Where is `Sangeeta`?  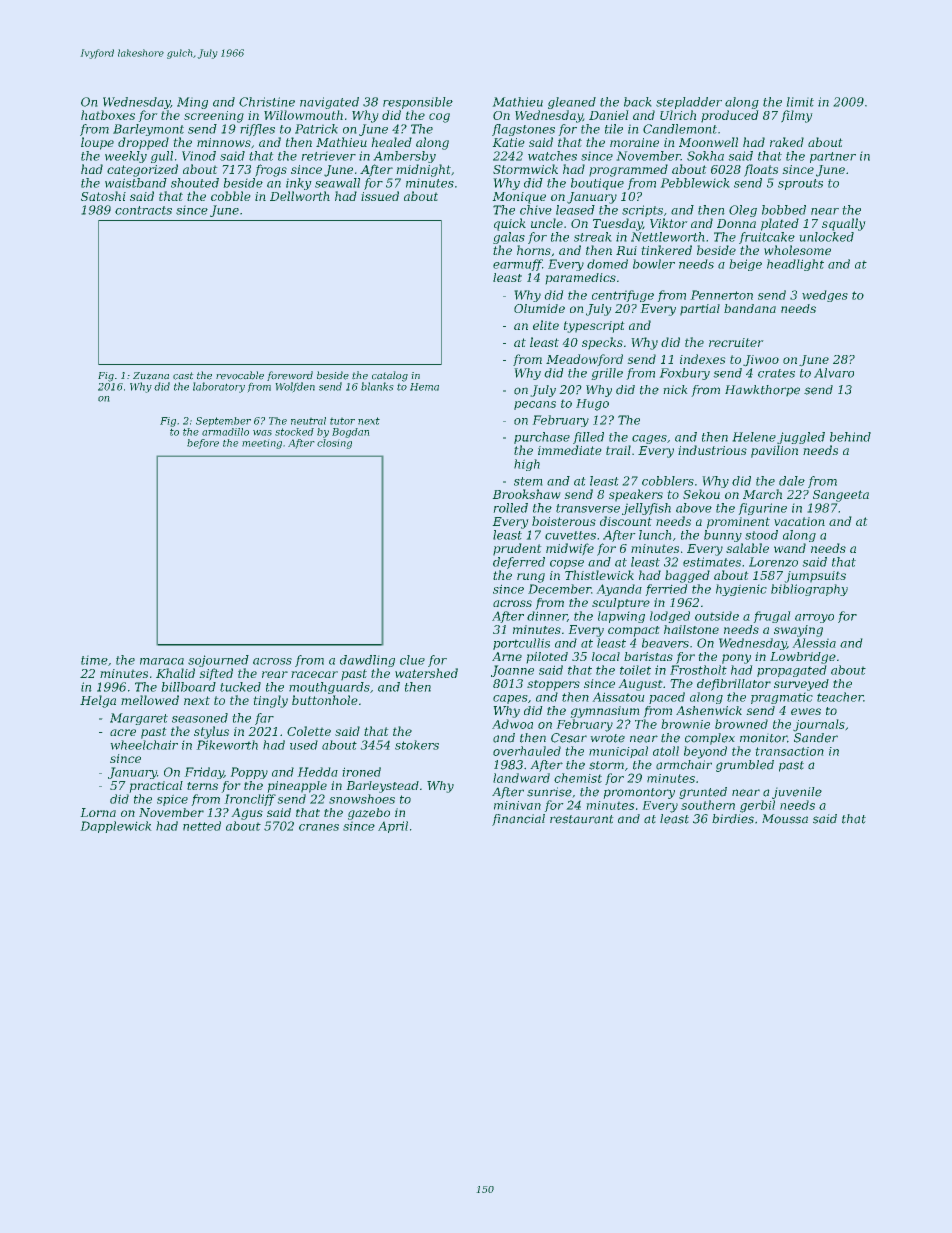
Sangeeta is located at coordinates (841, 496).
